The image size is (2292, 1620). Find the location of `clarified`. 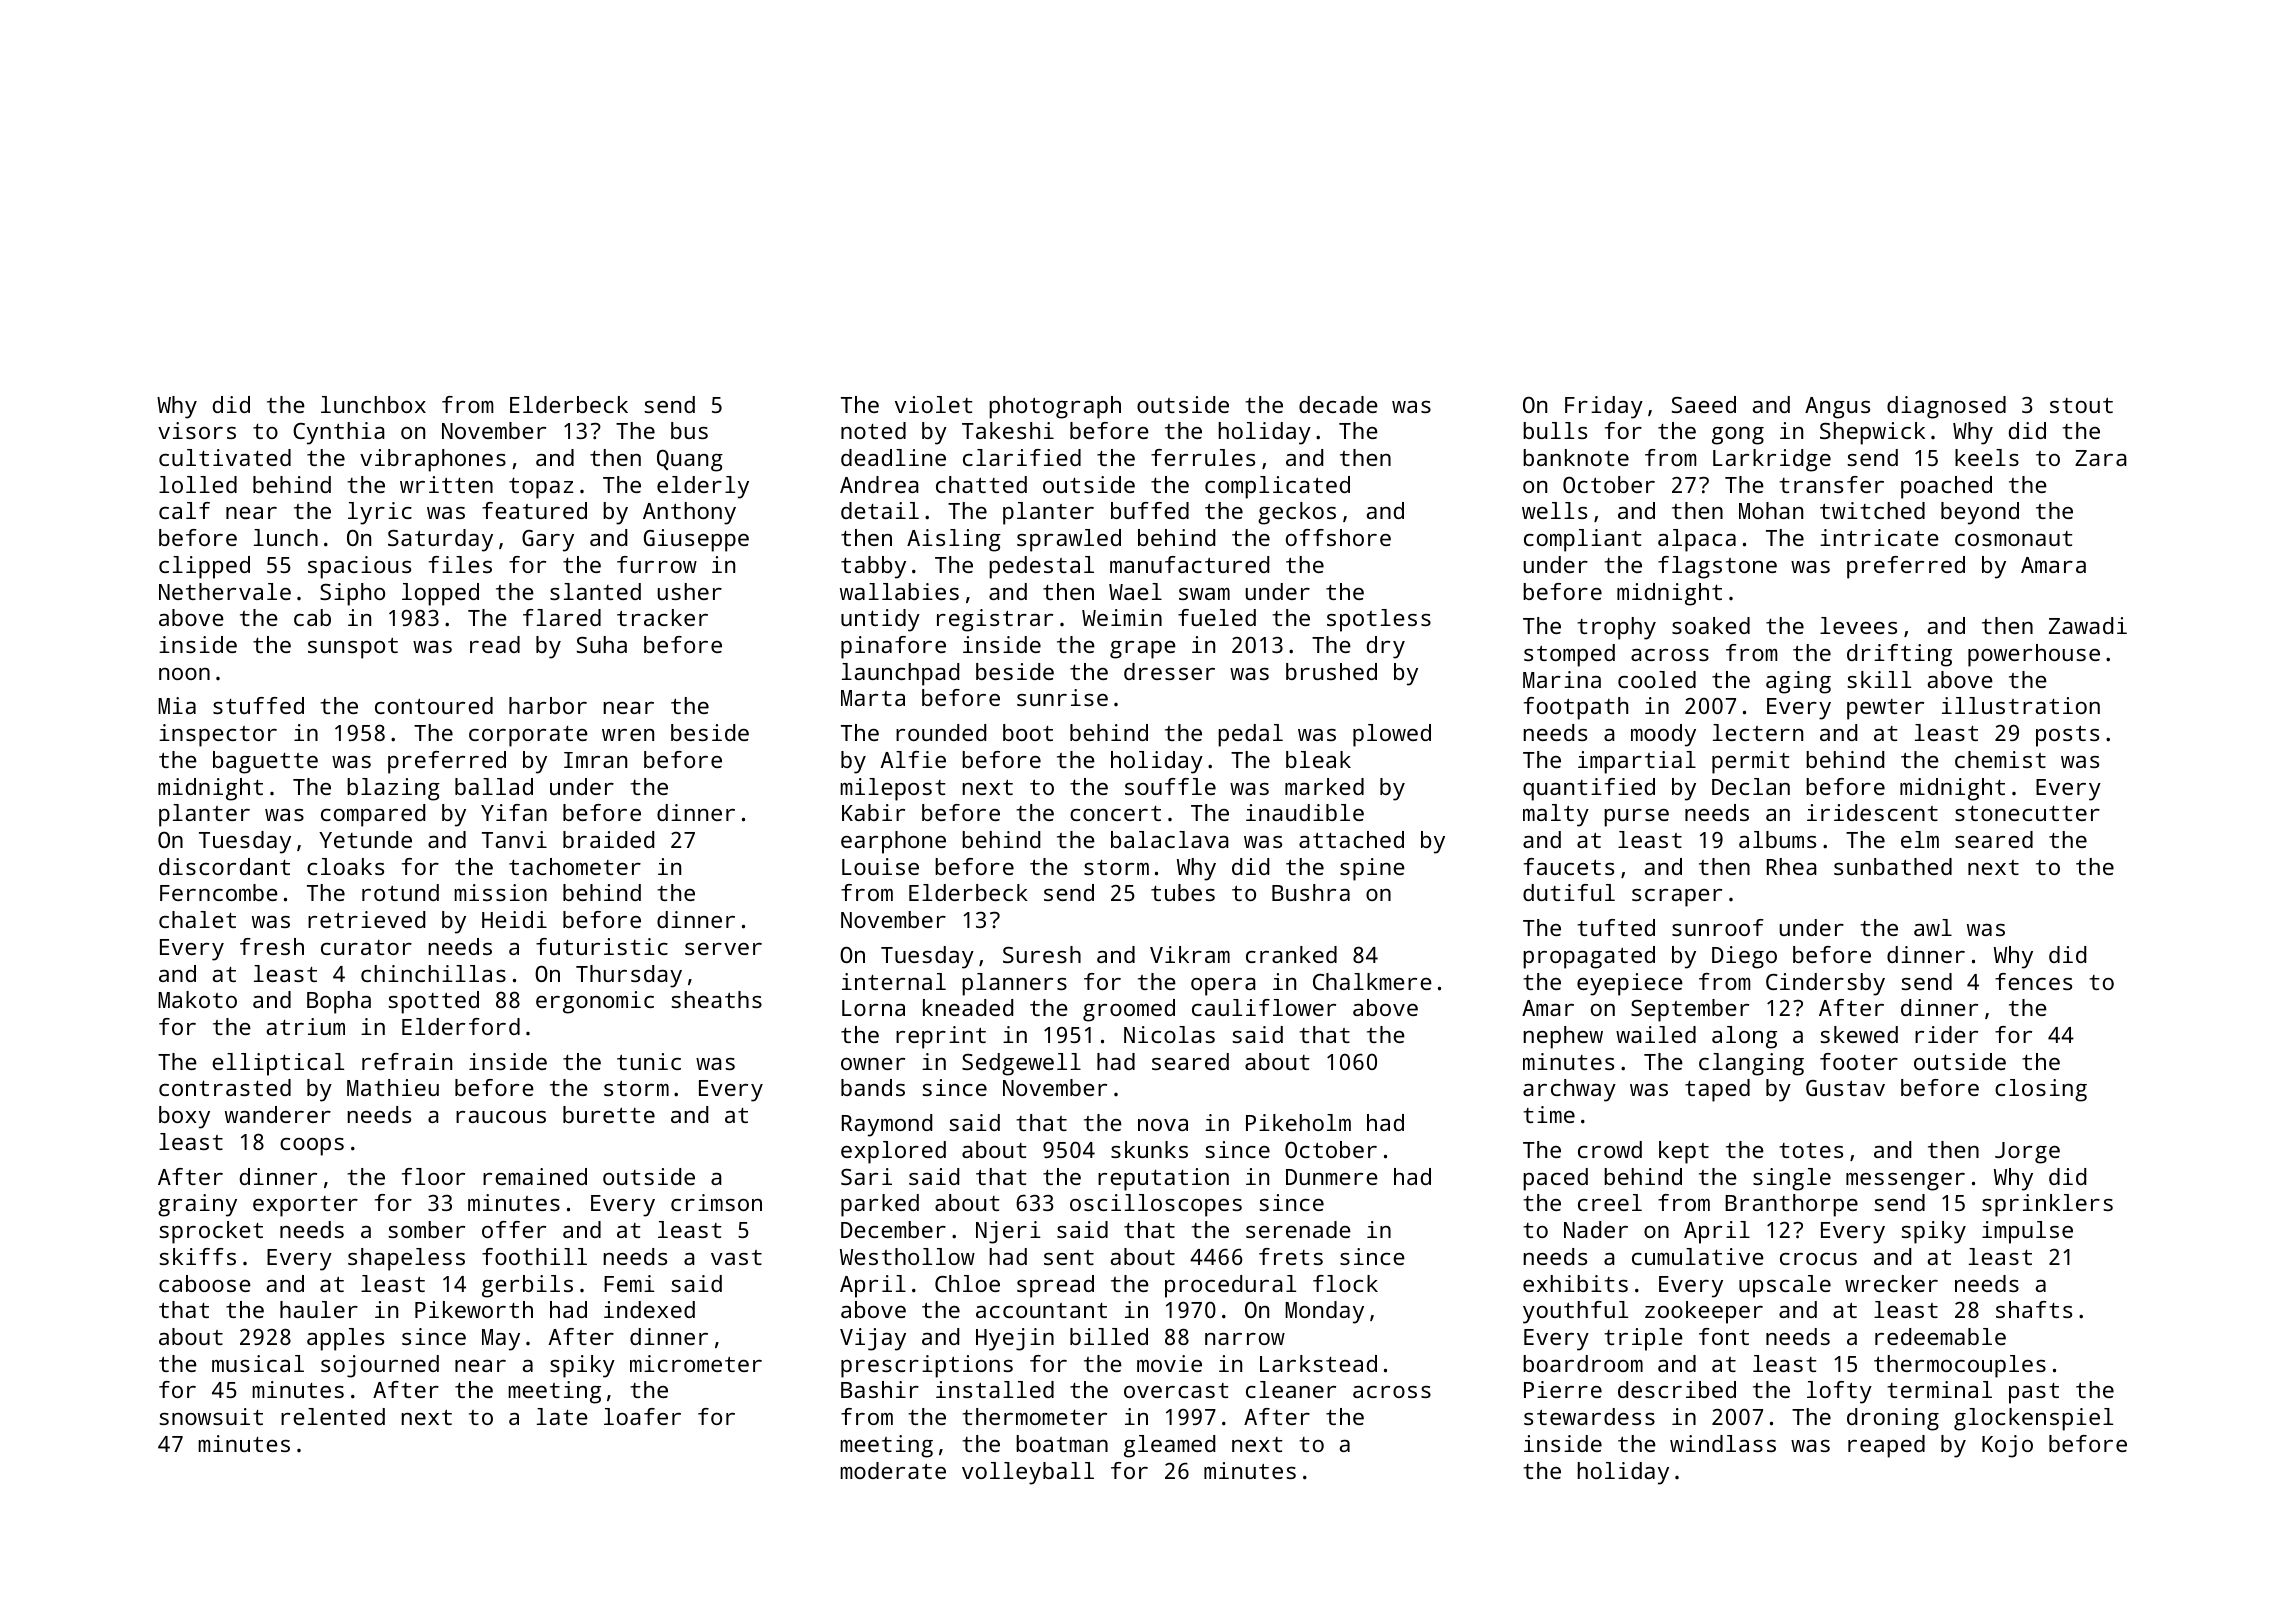

clarified is located at coordinates (1022, 457).
